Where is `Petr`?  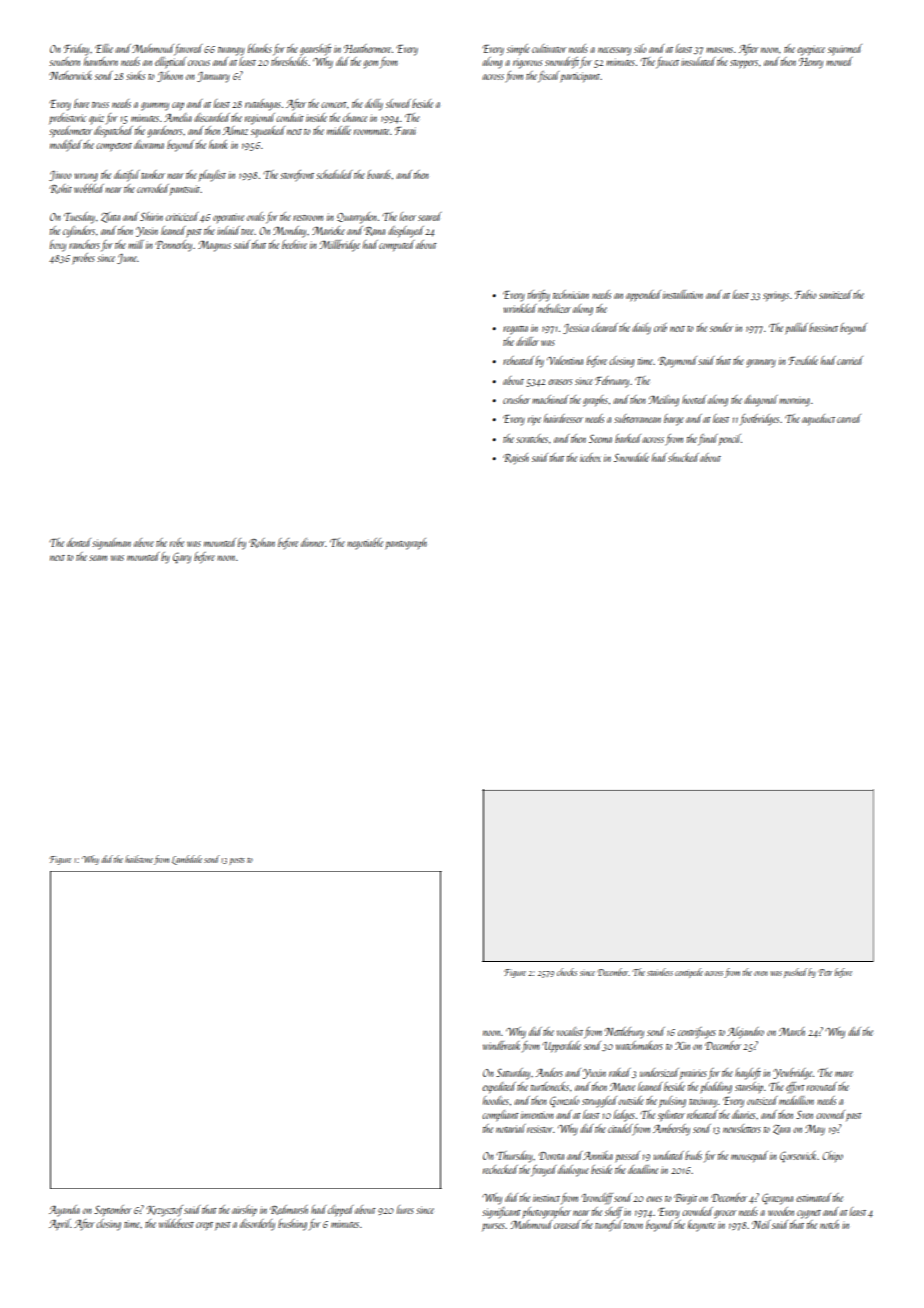
Petr is located at coordinates (825, 972).
